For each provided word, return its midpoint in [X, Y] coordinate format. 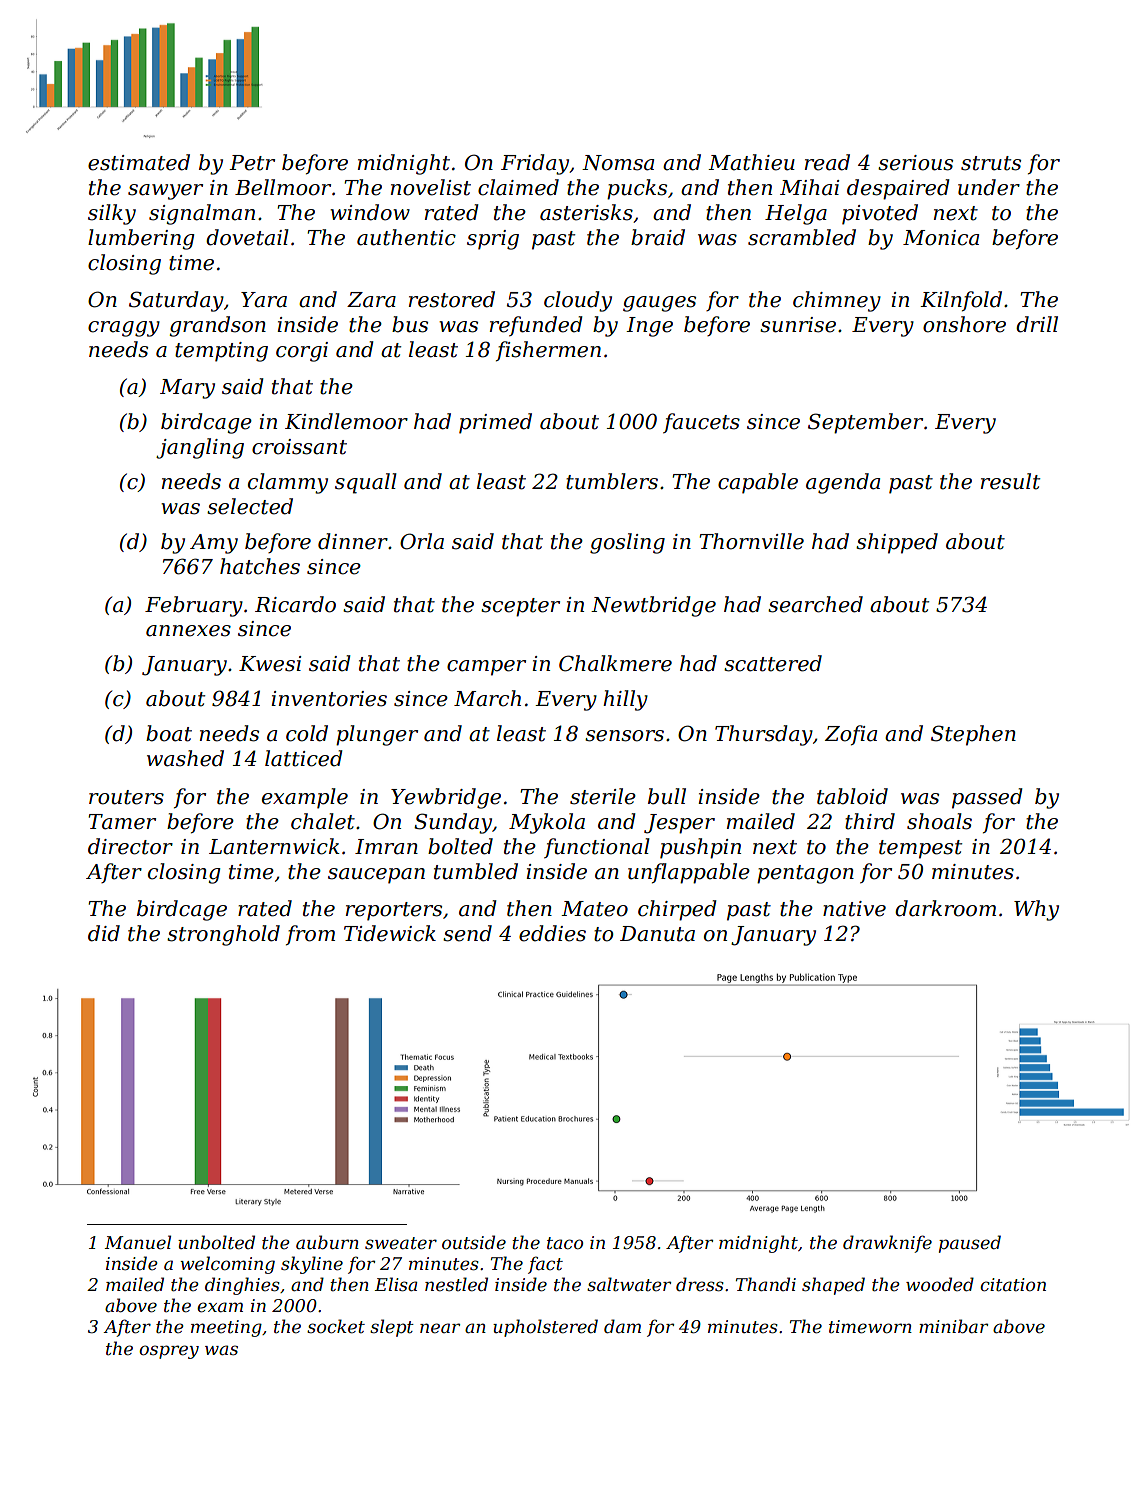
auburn [327, 1242]
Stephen [973, 735]
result [1010, 481]
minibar [953, 1326]
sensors [624, 736]
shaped [833, 1286]
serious [915, 163]
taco [565, 1243]
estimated [139, 162]
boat [169, 733]
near [440, 1328]
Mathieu [751, 162]
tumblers [612, 481]
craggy [124, 329]
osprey [169, 1352]
